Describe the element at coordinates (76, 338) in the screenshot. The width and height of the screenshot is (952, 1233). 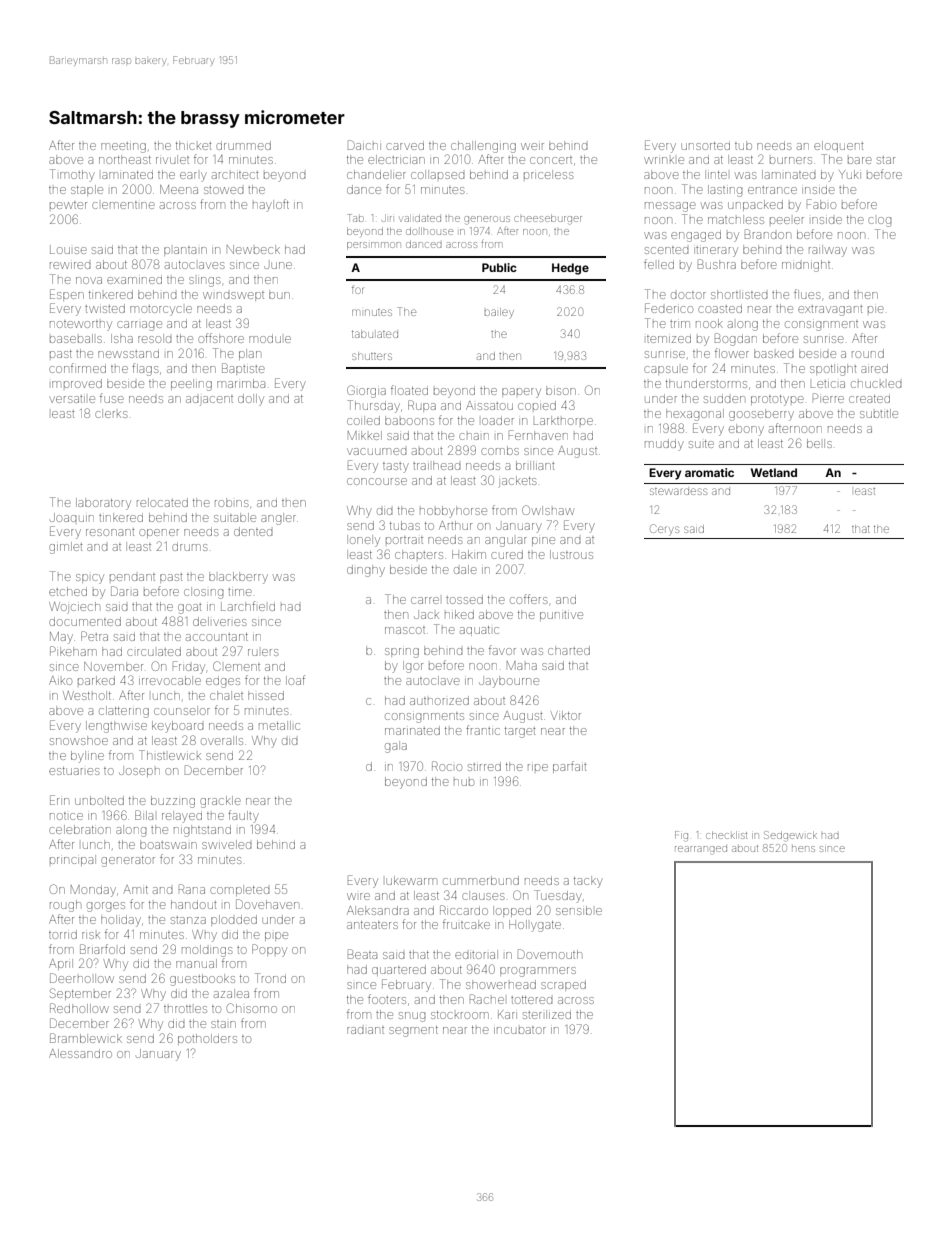
I see `baseballs` at that location.
